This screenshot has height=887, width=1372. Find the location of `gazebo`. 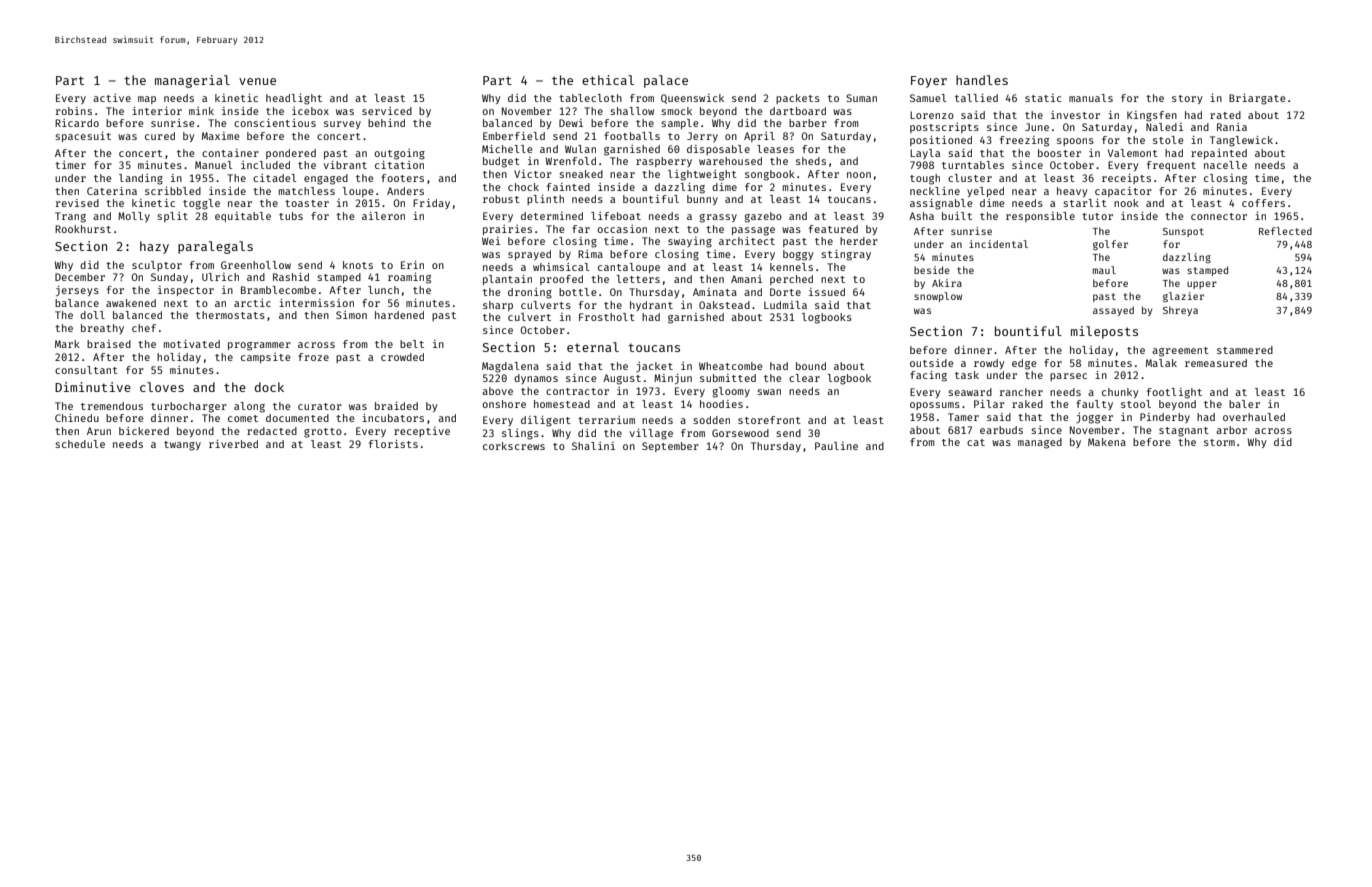

gazebo is located at coordinates (763, 217).
